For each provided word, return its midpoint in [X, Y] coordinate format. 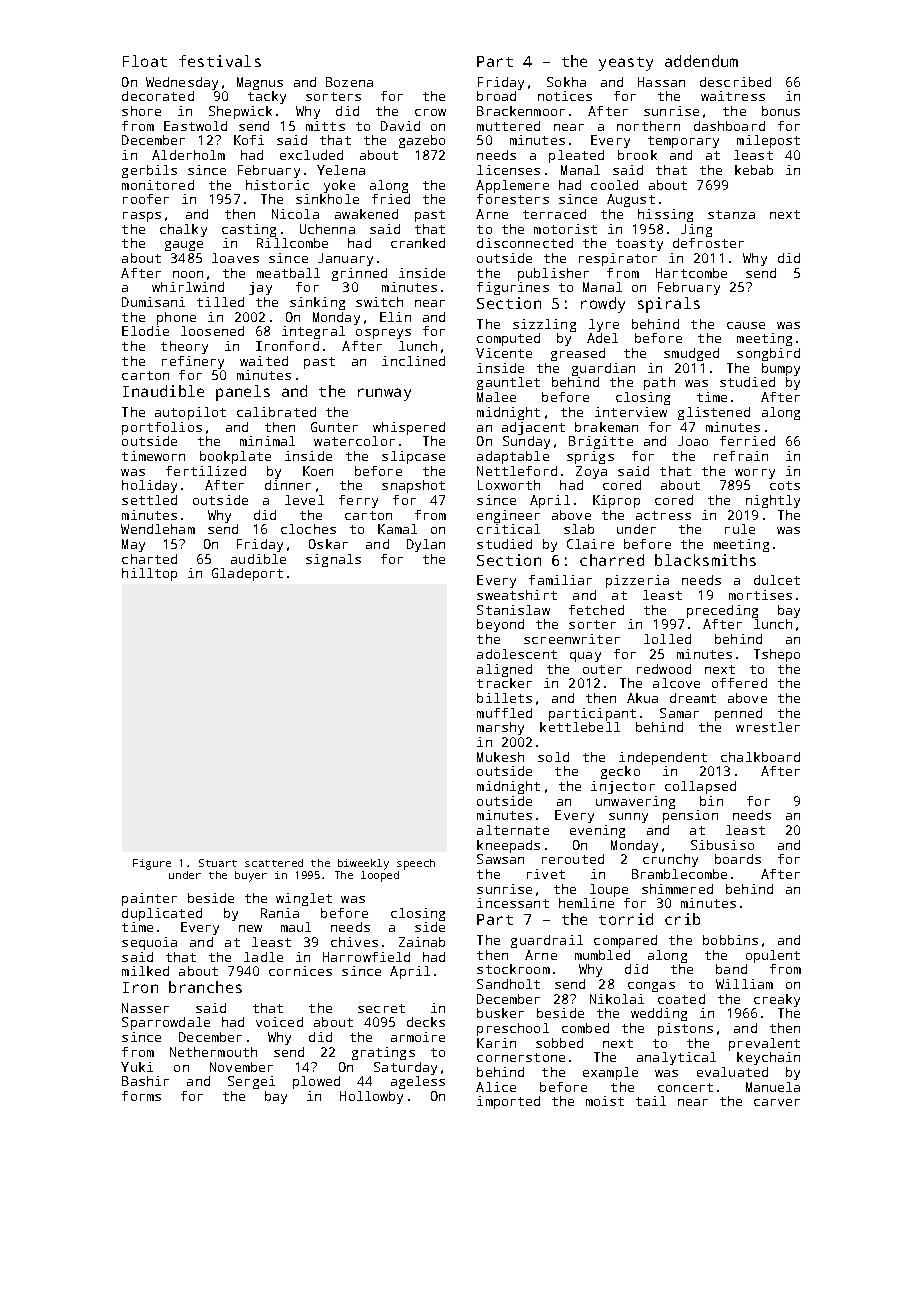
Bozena [349, 82]
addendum [701, 61]
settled [149, 500]
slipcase [413, 457]
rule [740, 529]
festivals [220, 61]
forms [141, 1096]
